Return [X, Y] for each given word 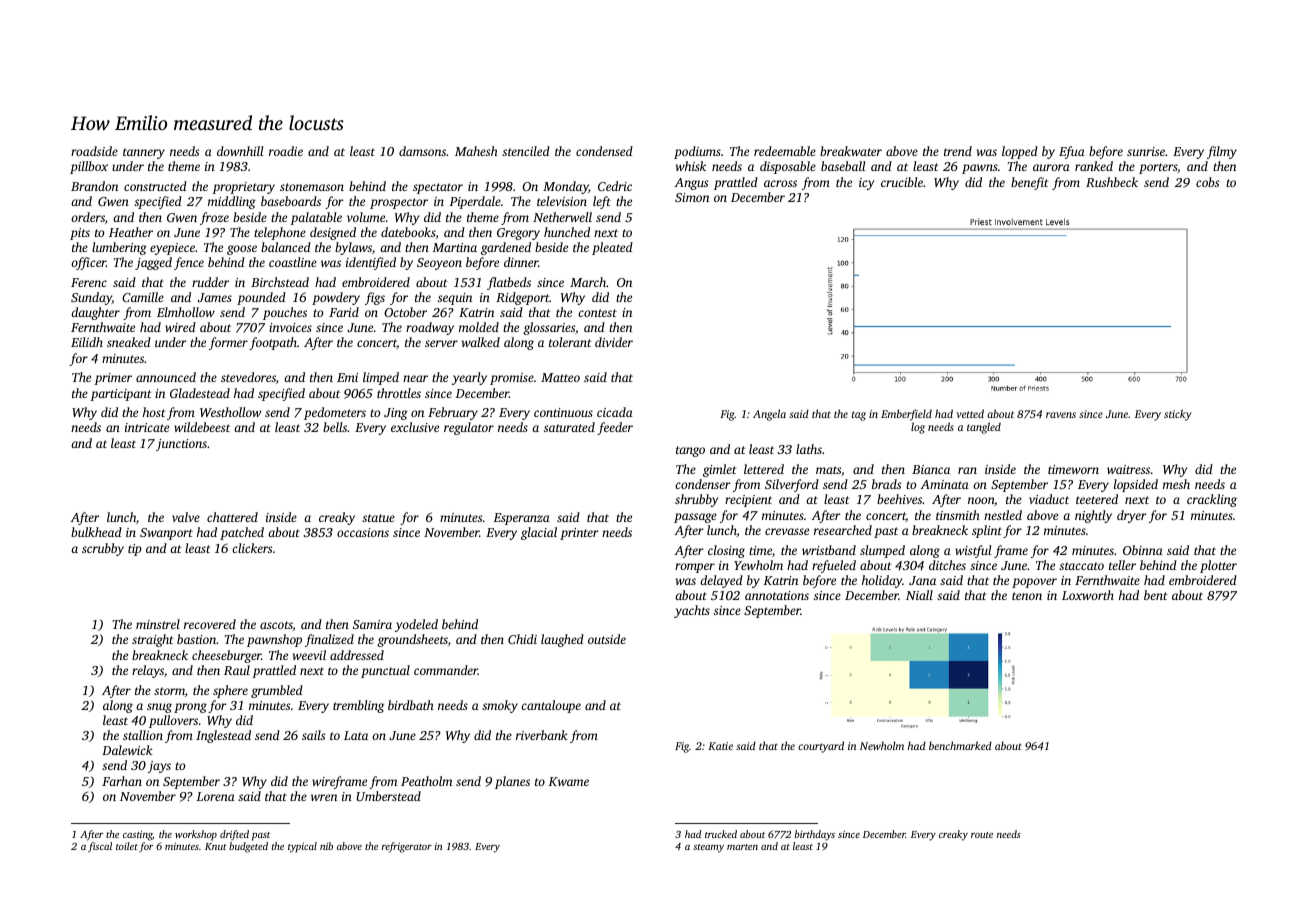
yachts [692, 611]
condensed [604, 151]
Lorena [215, 796]
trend [958, 151]
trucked [721, 834]
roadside [94, 151]
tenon [1027, 596]
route [982, 835]
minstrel [158, 624]
